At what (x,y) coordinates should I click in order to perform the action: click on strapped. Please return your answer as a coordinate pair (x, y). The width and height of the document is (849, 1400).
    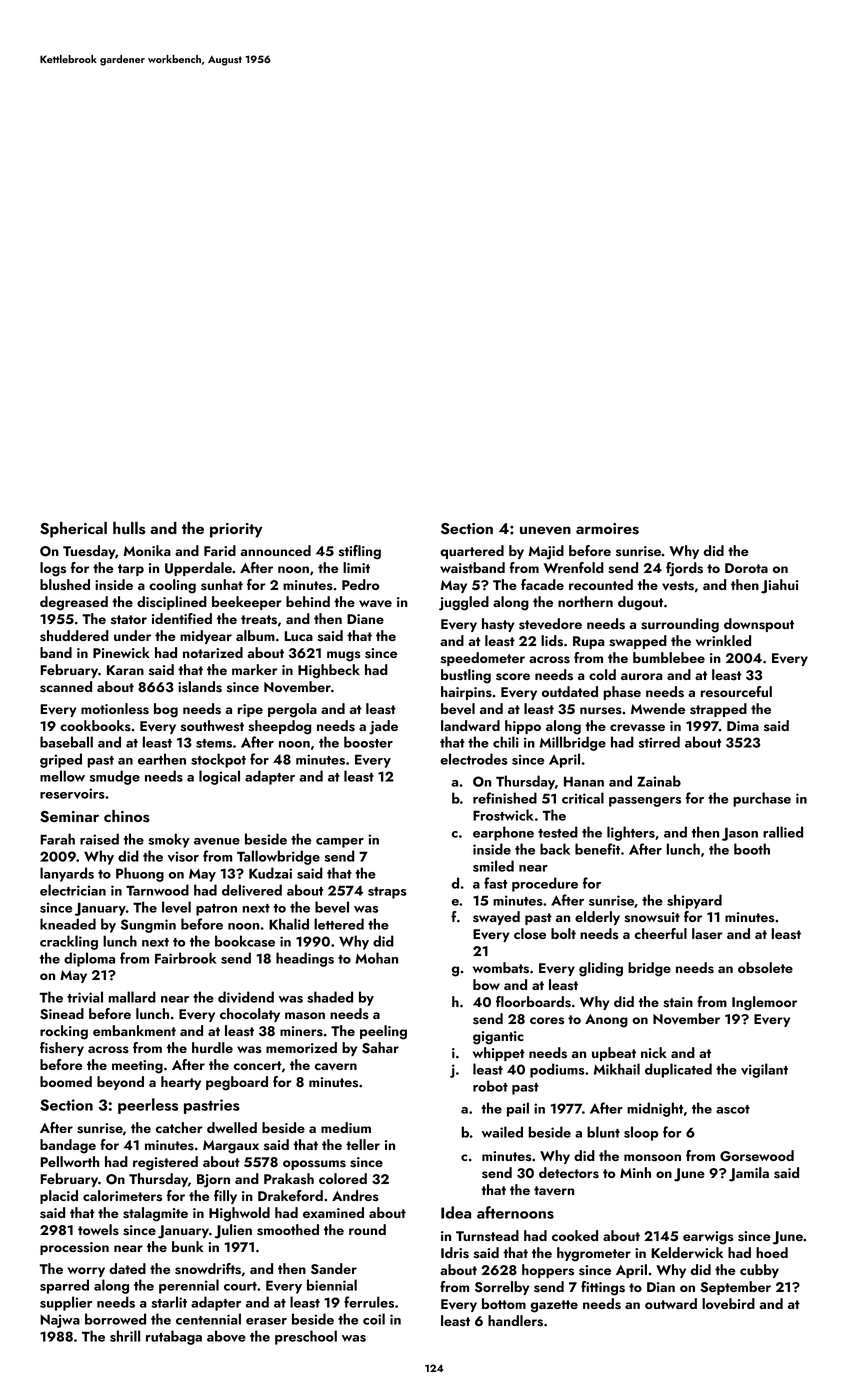
    Looking at the image, I should click on (718, 710).
